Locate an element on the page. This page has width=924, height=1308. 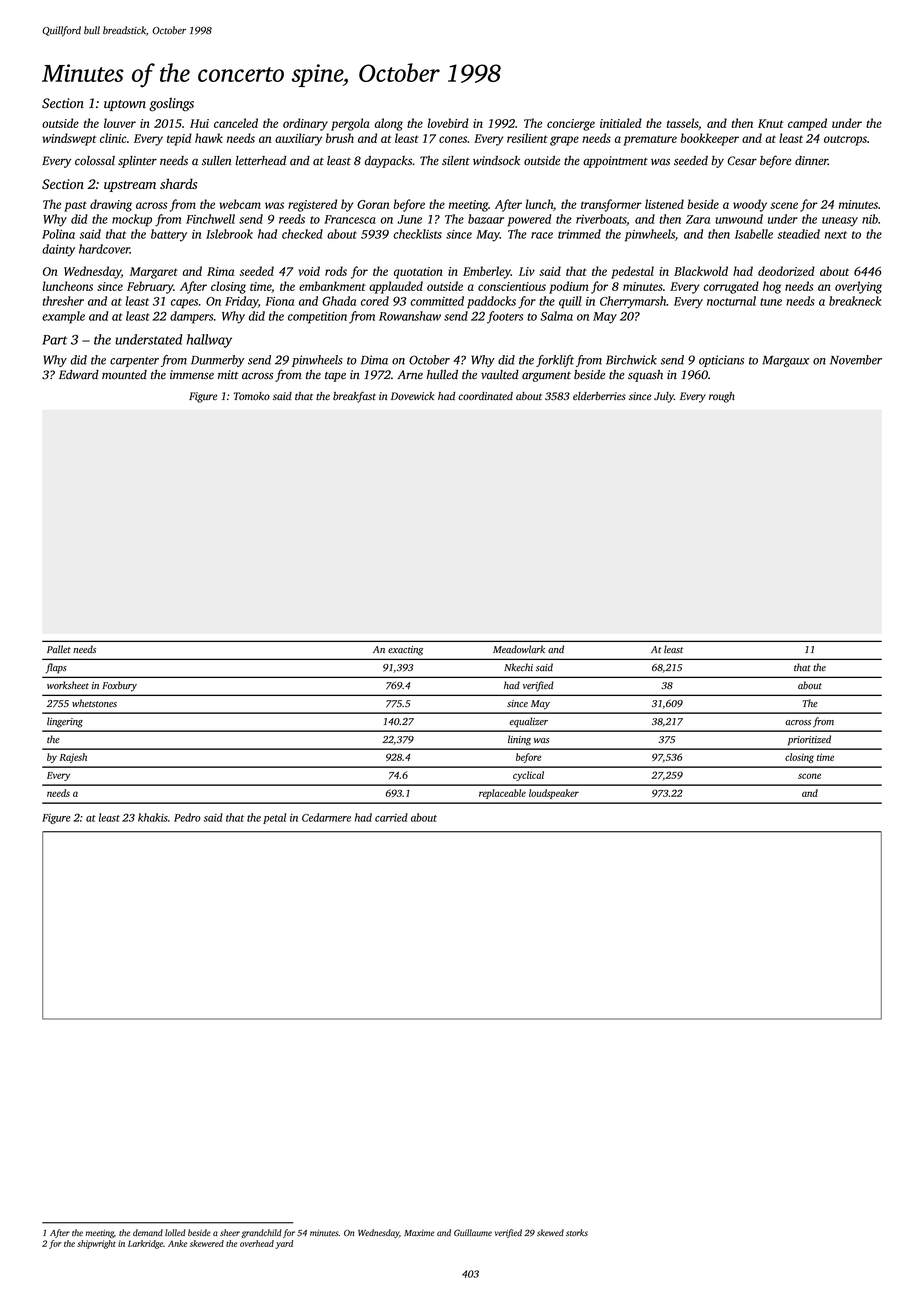
Cesar is located at coordinates (742, 161).
